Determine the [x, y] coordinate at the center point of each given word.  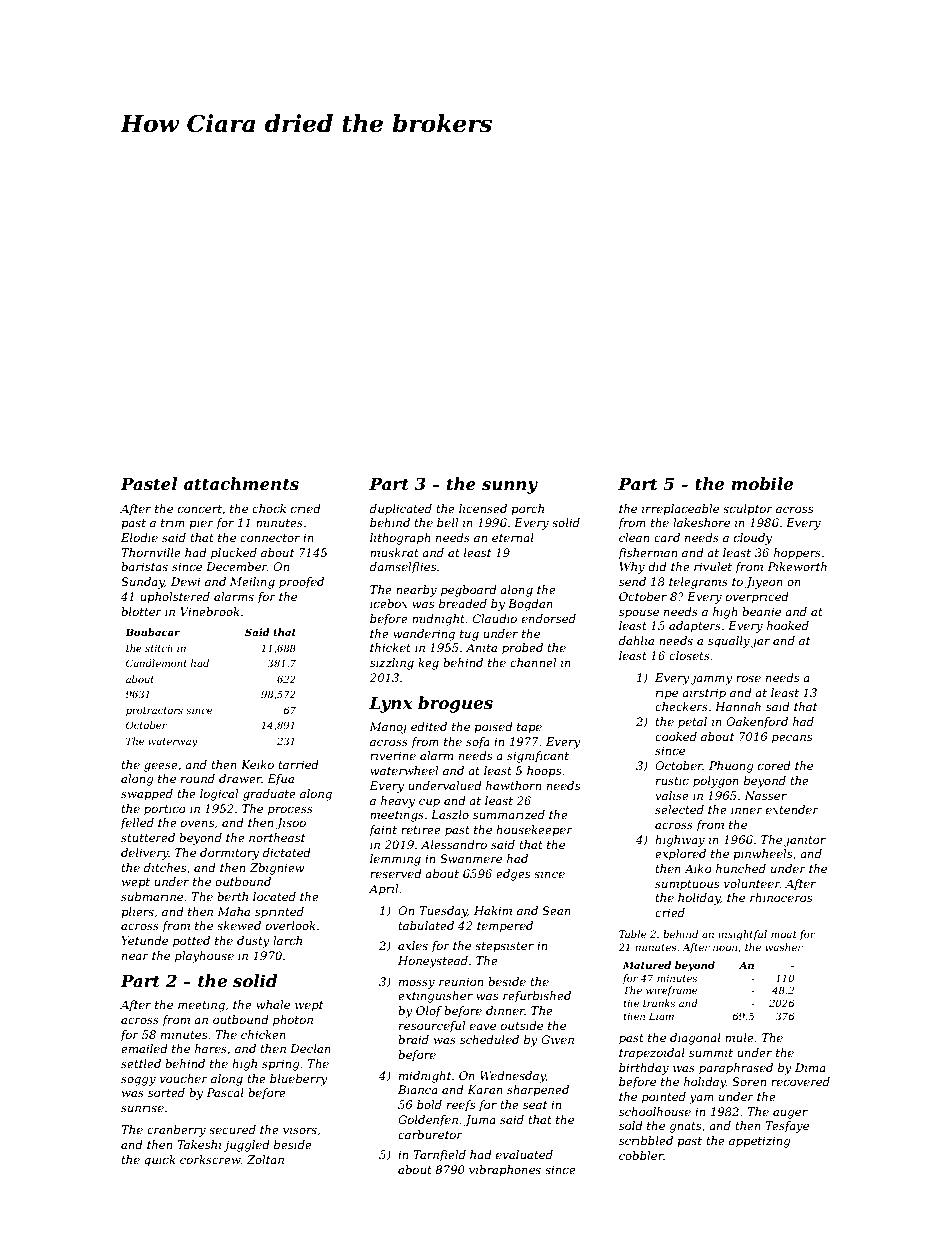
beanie [761, 611]
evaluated [524, 1154]
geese [161, 767]
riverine [393, 755]
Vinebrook [209, 611]
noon [725, 948]
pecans [792, 739]
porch [527, 510]
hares [211, 1048]
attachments [241, 483]
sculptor [748, 510]
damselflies [403, 568]
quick [159, 1161]
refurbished [537, 997]
